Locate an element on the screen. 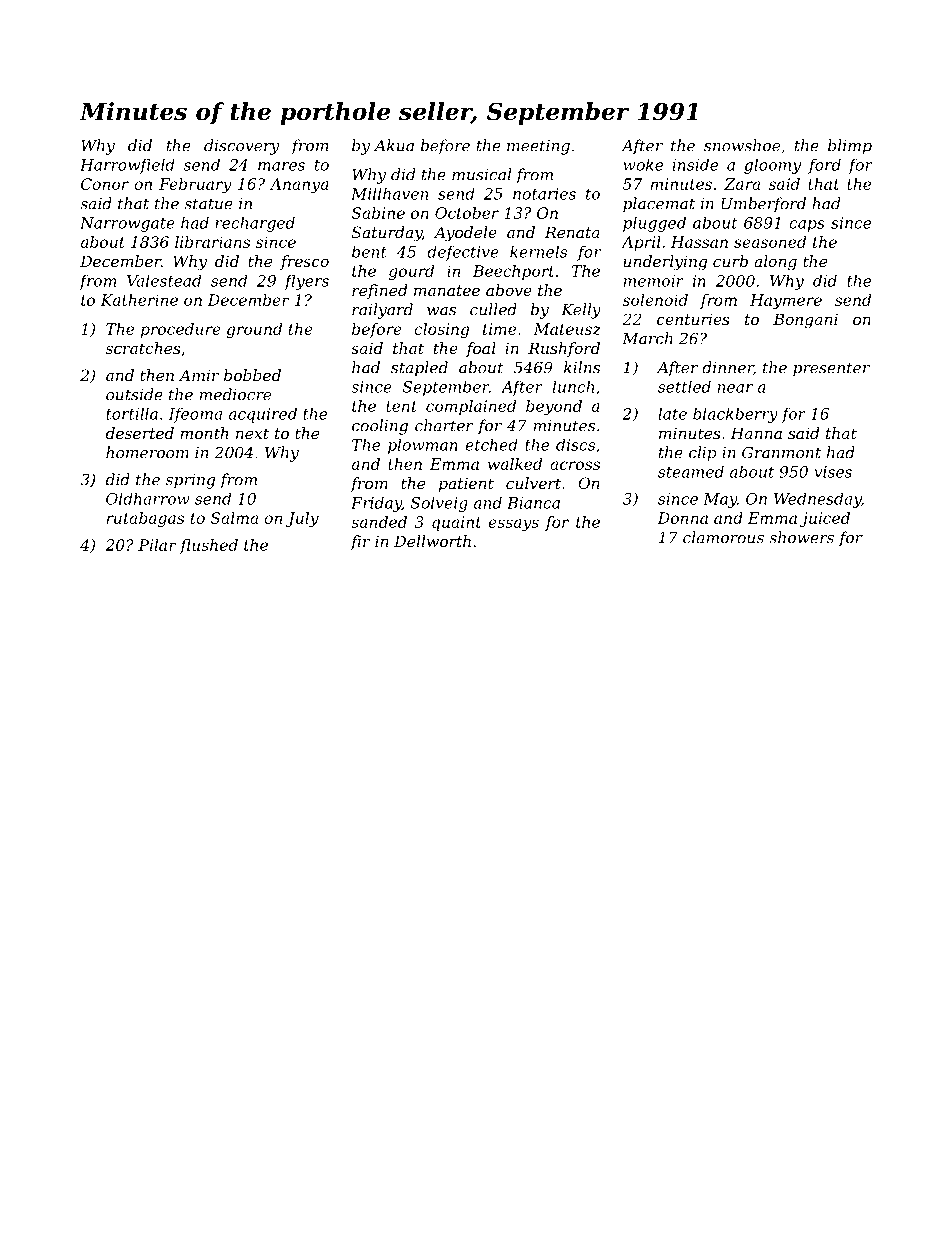 This screenshot has height=1233, width=952. Oldharrow is located at coordinates (148, 499).
